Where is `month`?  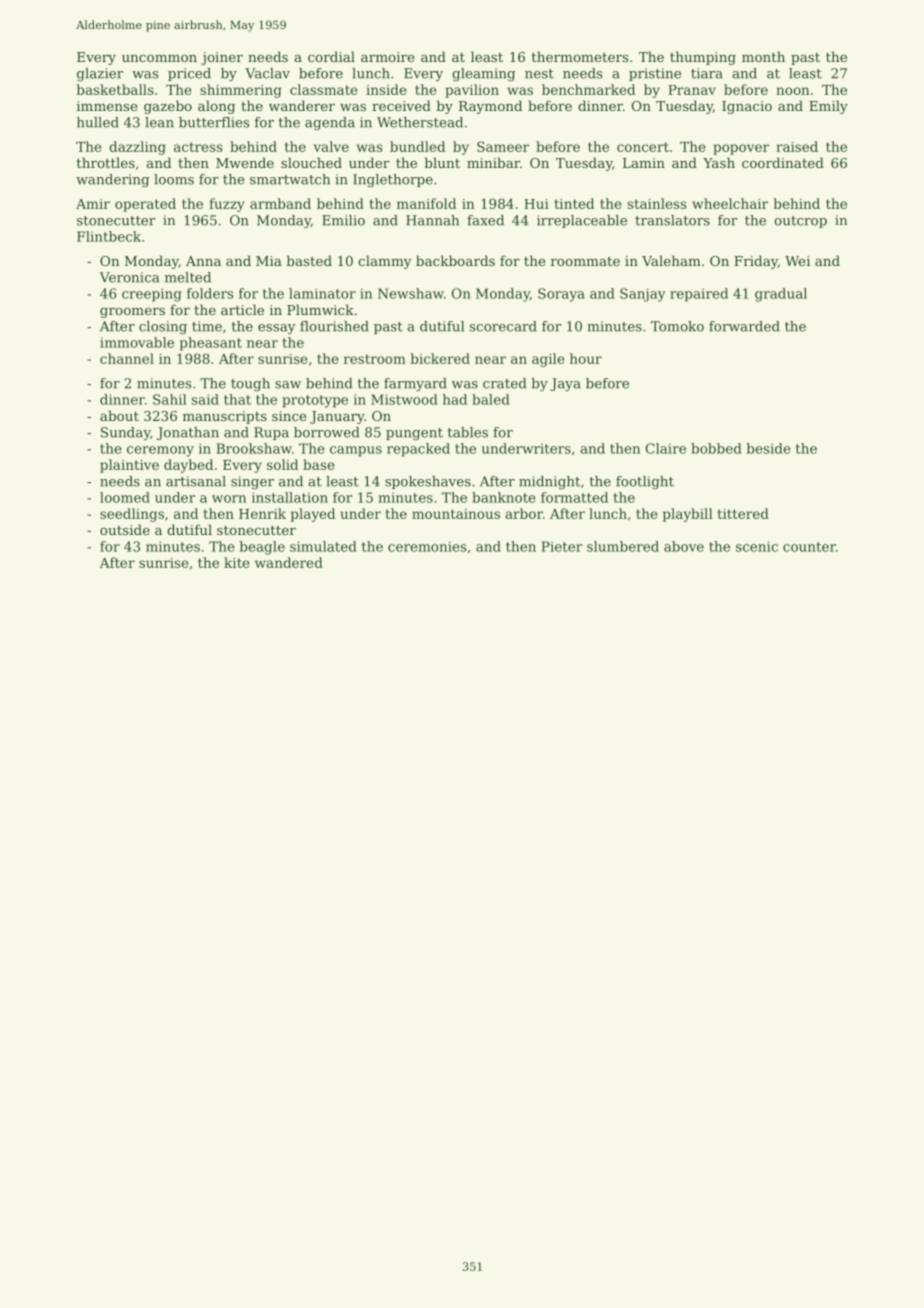 month is located at coordinates (763, 56).
